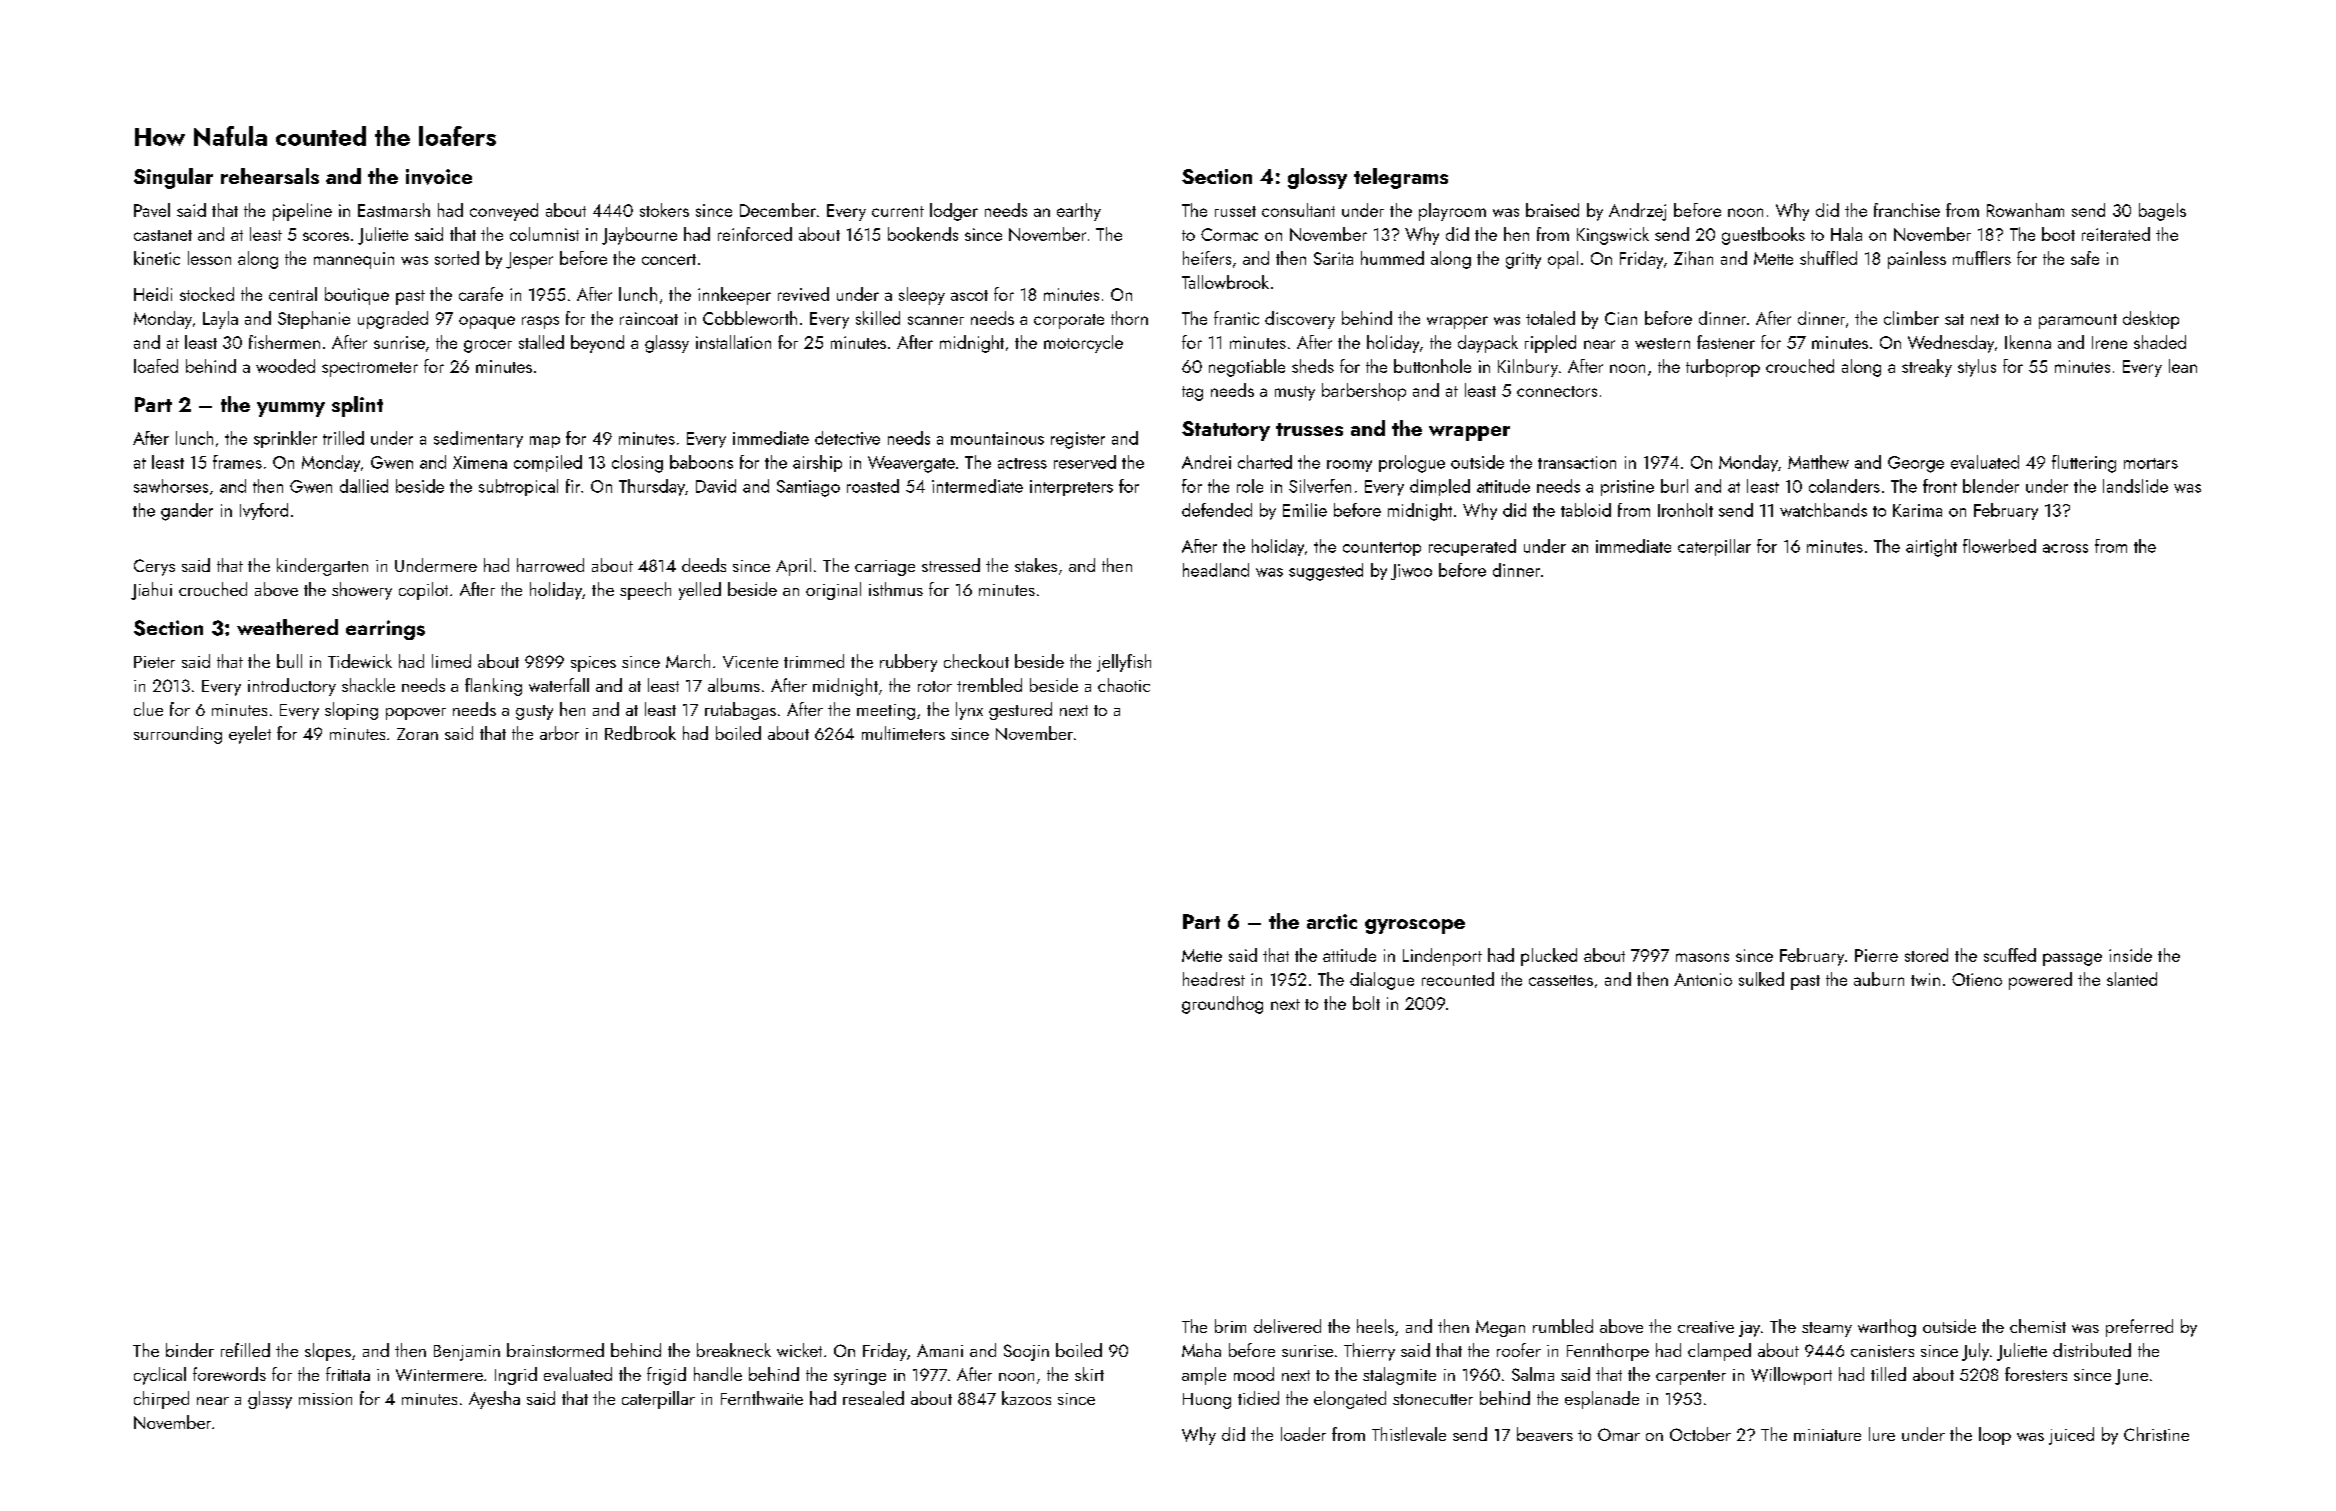  I want to click on across, so click(2065, 548).
